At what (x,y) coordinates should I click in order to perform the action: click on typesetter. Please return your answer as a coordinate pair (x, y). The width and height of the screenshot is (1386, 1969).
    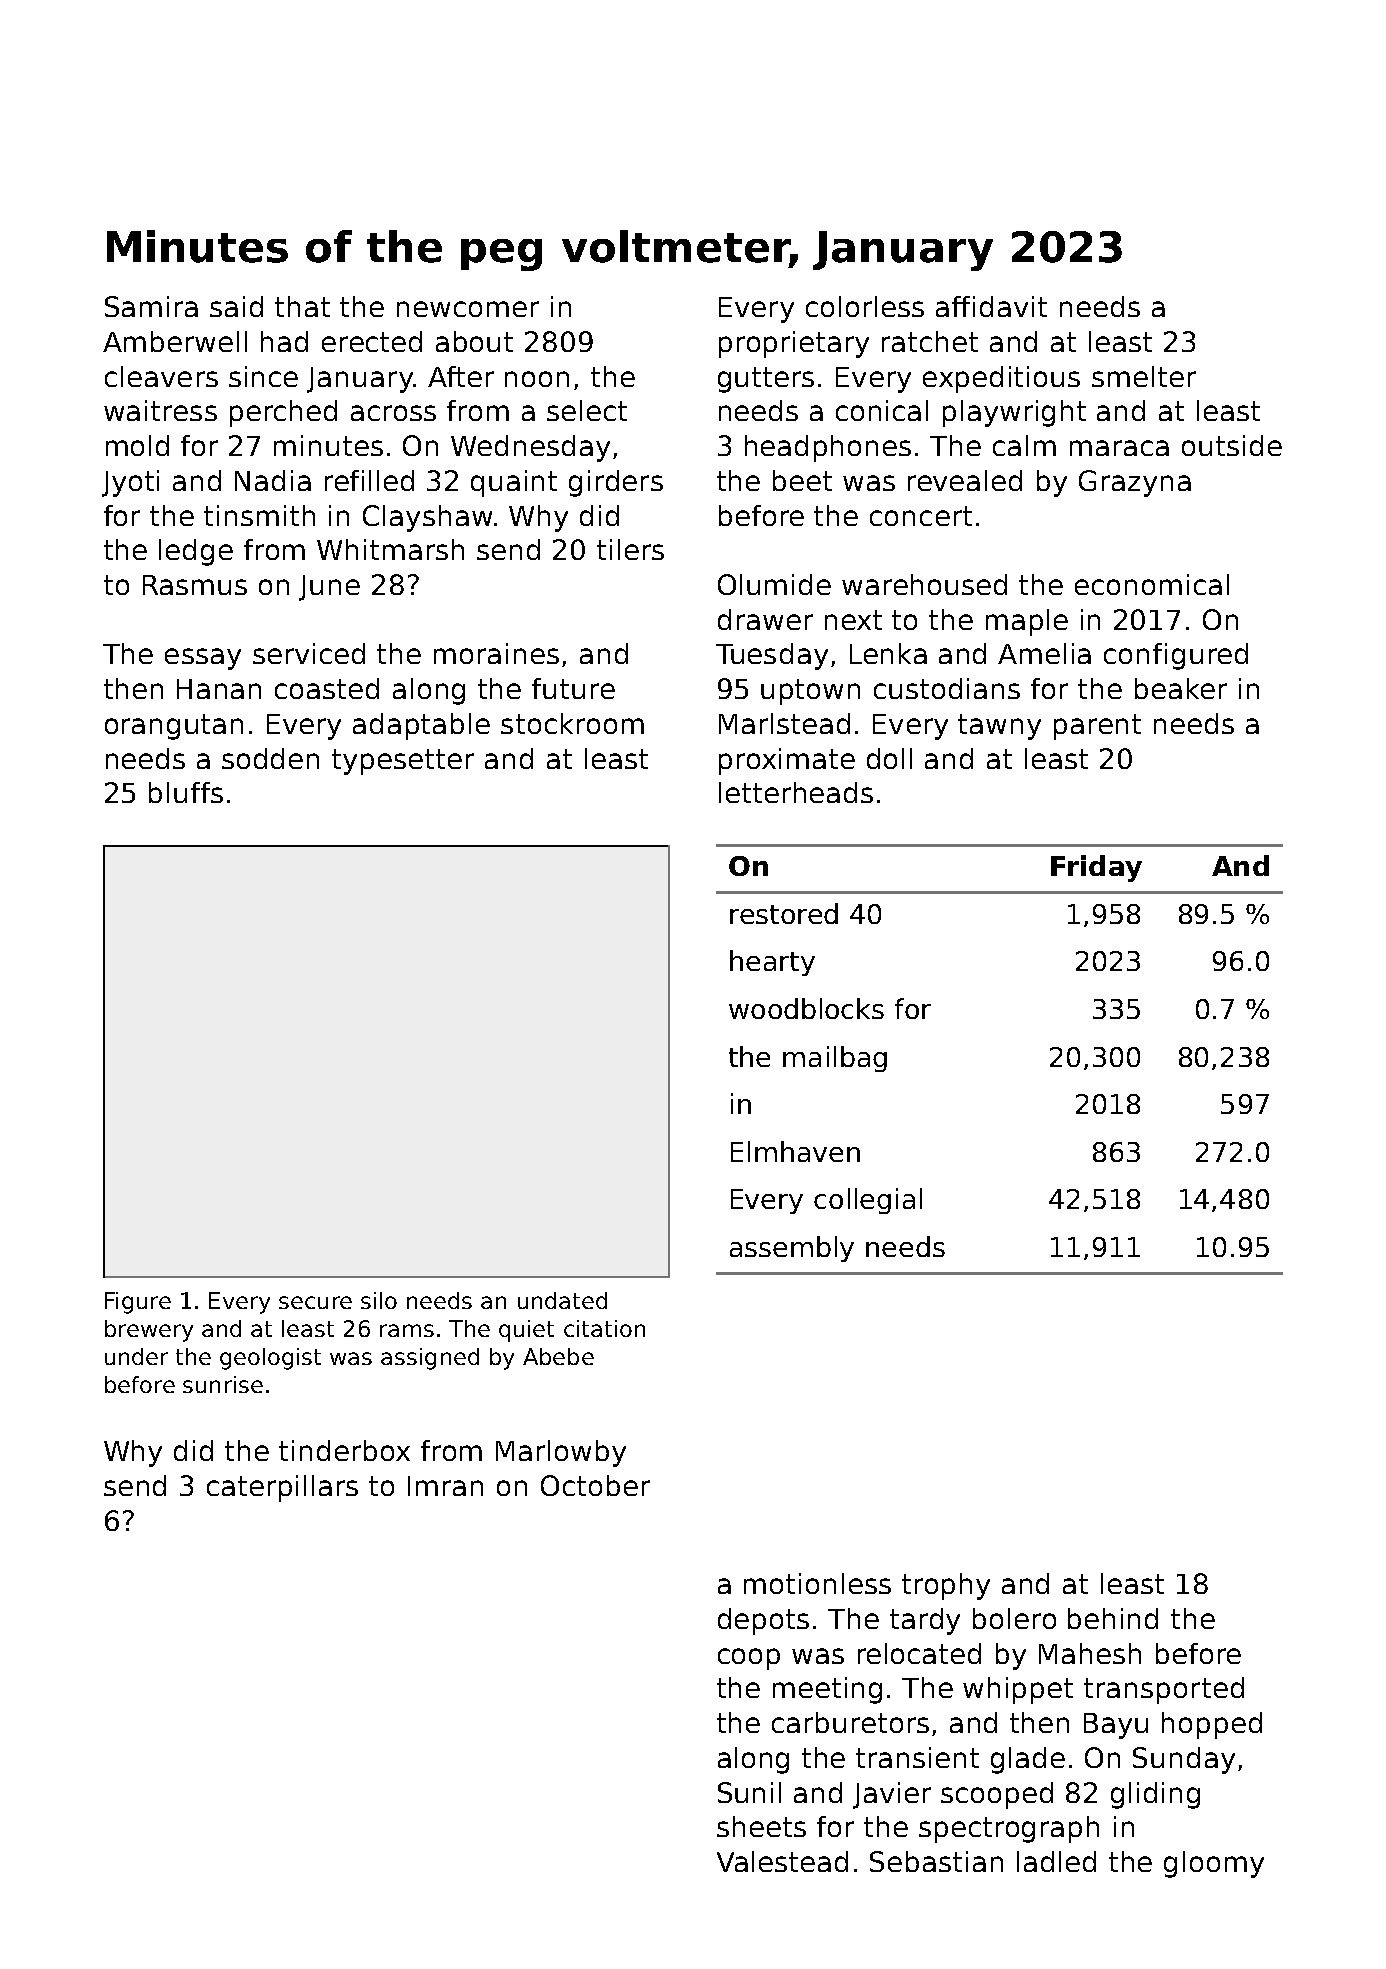
    Looking at the image, I should click on (403, 762).
